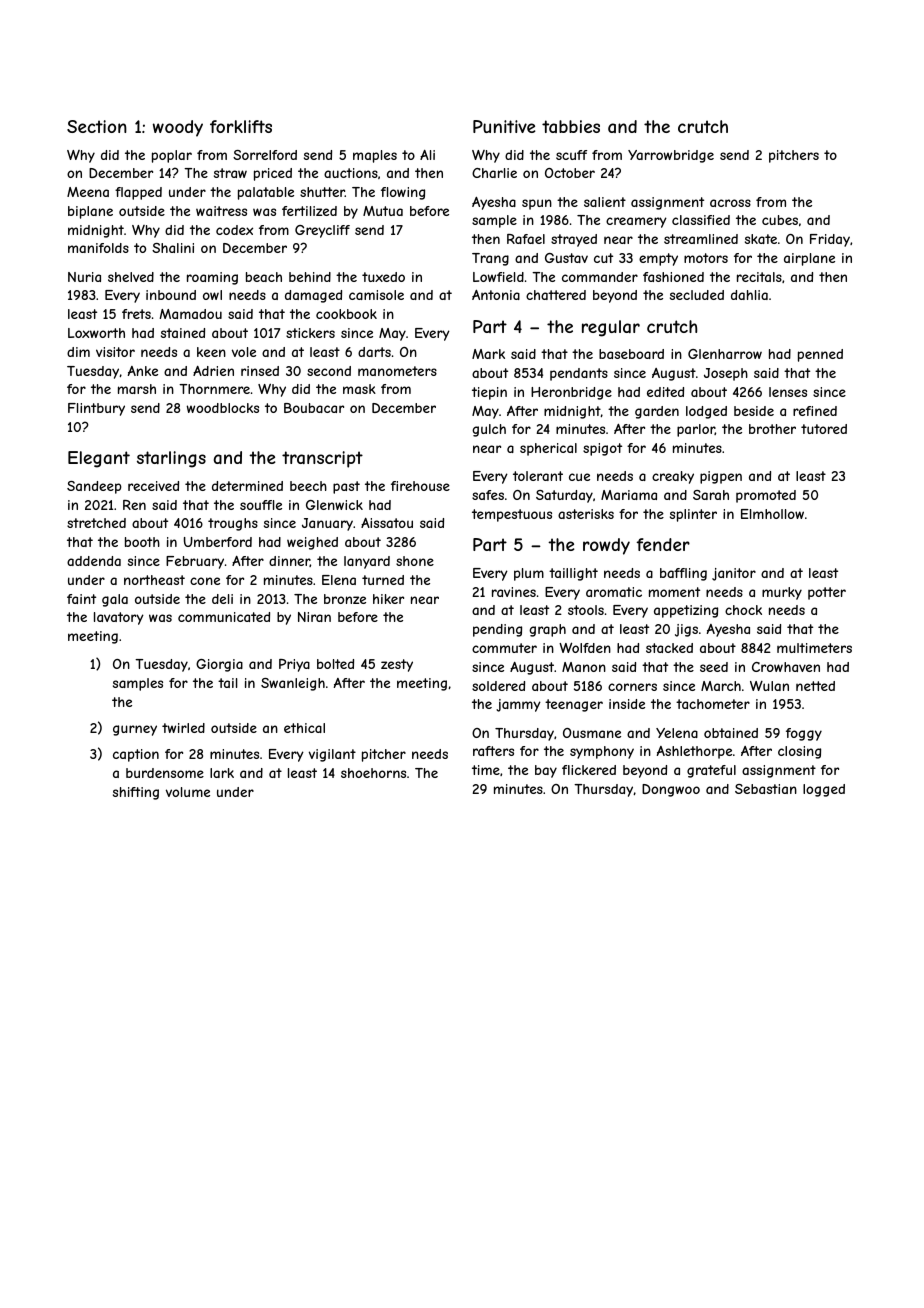 The height and width of the page is (1308, 924). What do you see at coordinates (212, 295) in the page?
I see `owl` at bounding box center [212, 295].
